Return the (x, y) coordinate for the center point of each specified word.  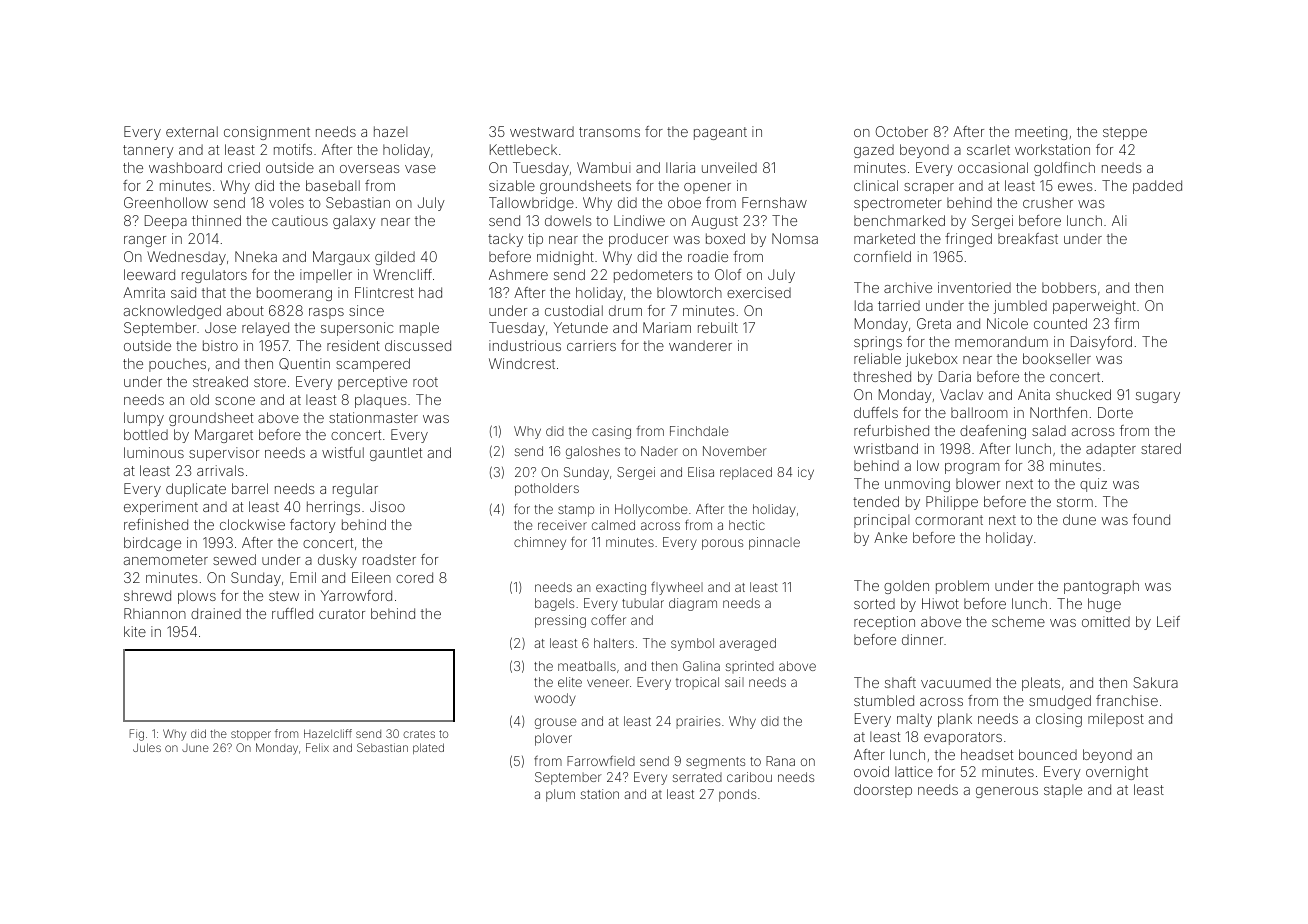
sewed (234, 559)
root (425, 382)
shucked (1083, 394)
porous (722, 544)
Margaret (224, 436)
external (192, 131)
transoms (609, 132)
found (1151, 519)
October (902, 131)
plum (560, 795)
